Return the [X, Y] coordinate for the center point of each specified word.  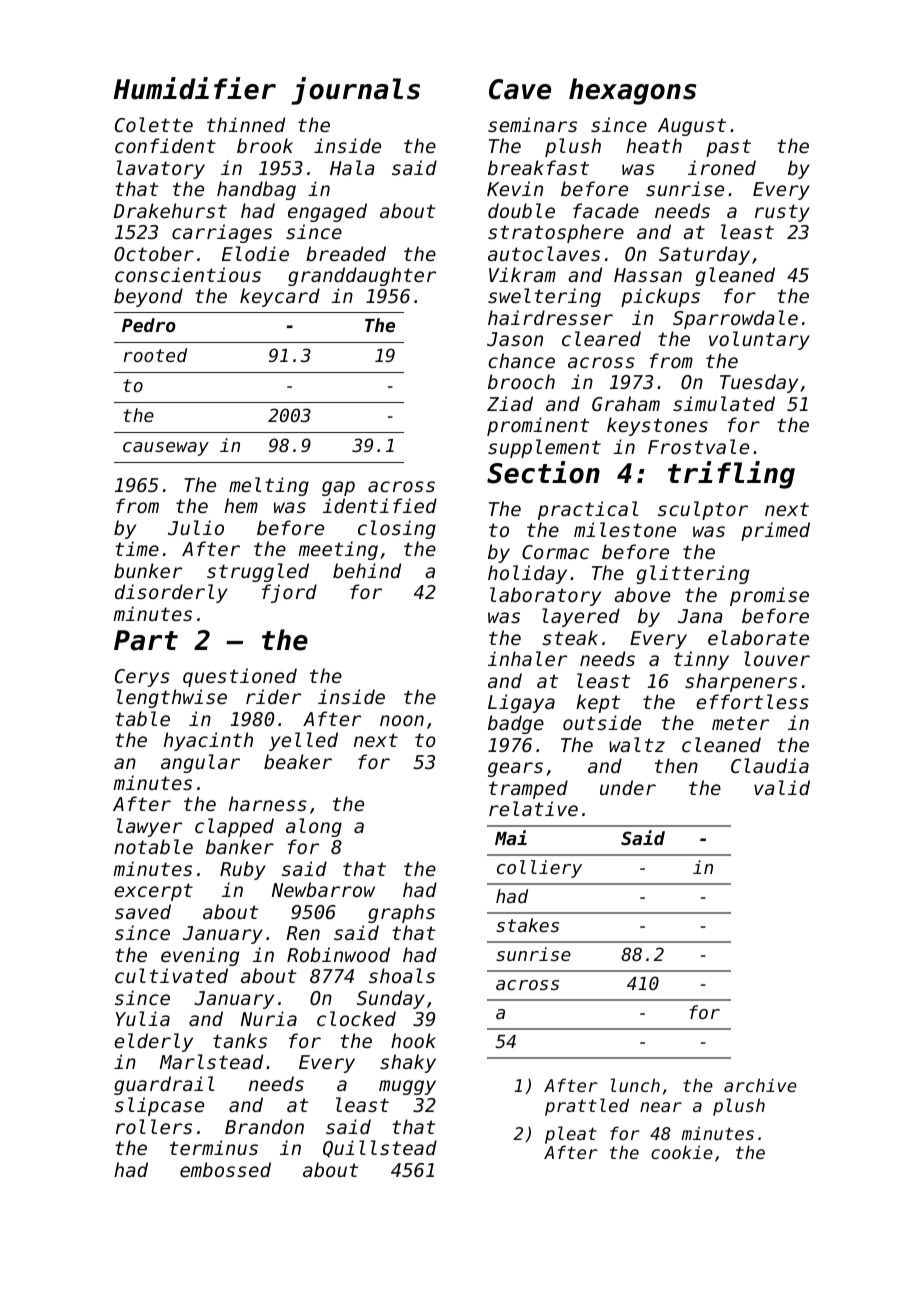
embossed [225, 1169]
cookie [682, 1152]
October [154, 253]
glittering [692, 574]
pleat [571, 1135]
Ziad [510, 403]
